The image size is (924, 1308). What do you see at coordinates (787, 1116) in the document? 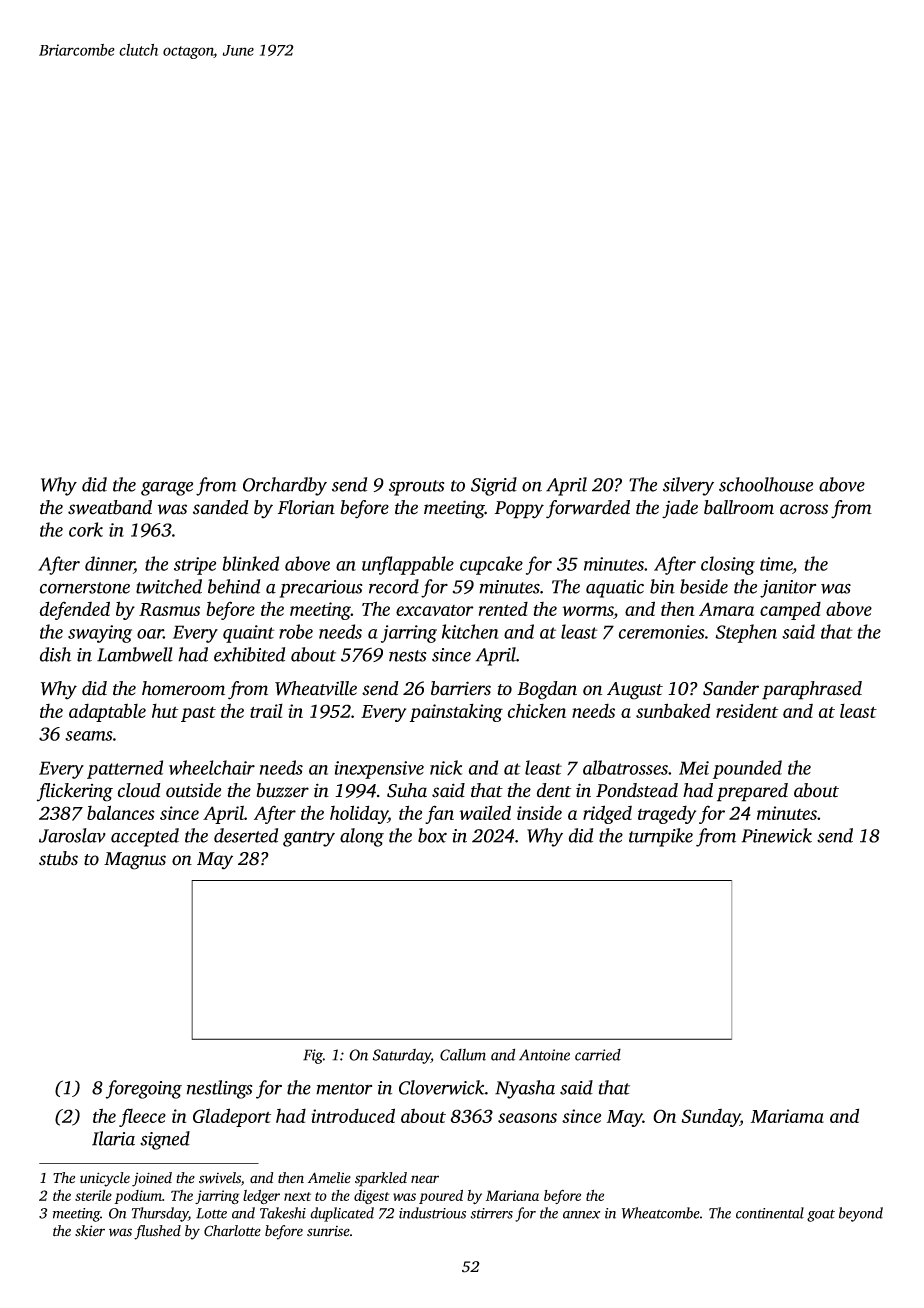
I see `Mariama` at bounding box center [787, 1116].
